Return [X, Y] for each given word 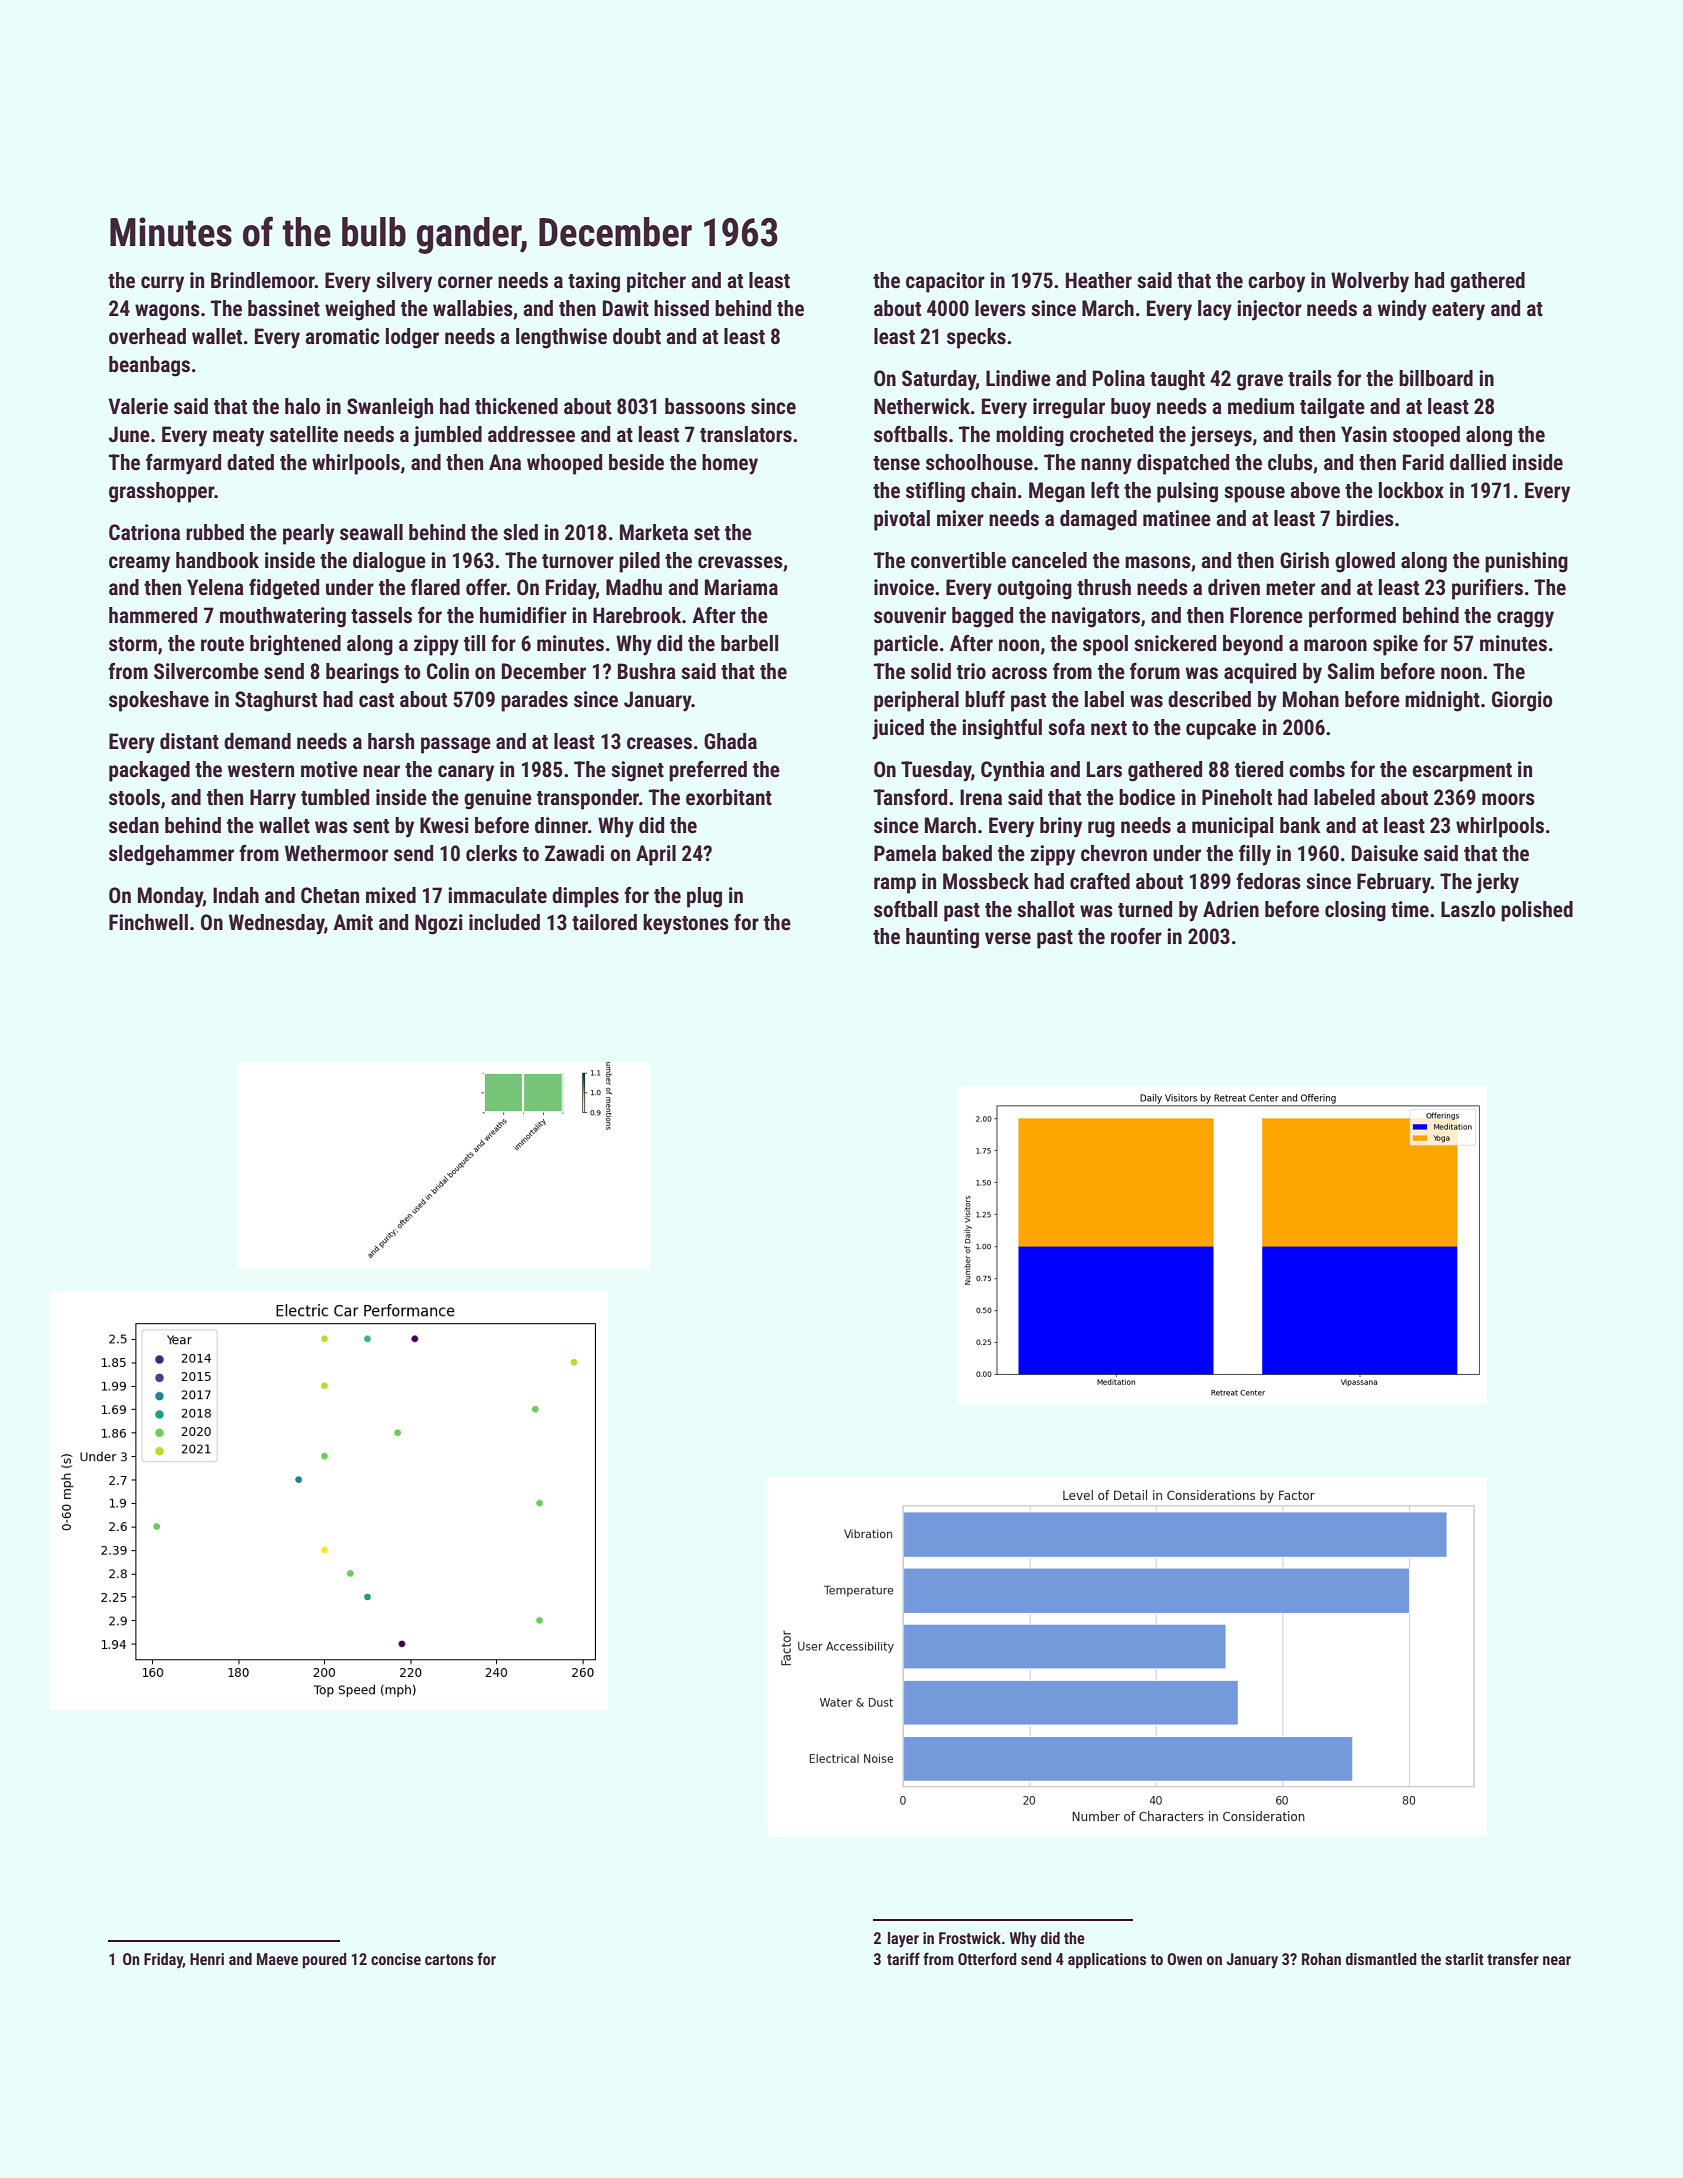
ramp [895, 885]
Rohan [1321, 1959]
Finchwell [148, 922]
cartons [449, 1959]
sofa [1066, 727]
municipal [1232, 827]
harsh [391, 741]
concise [396, 1959]
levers [1000, 308]
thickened [516, 406]
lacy [1215, 310]
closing [1355, 911]
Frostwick [970, 1938]
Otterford [987, 1958]
